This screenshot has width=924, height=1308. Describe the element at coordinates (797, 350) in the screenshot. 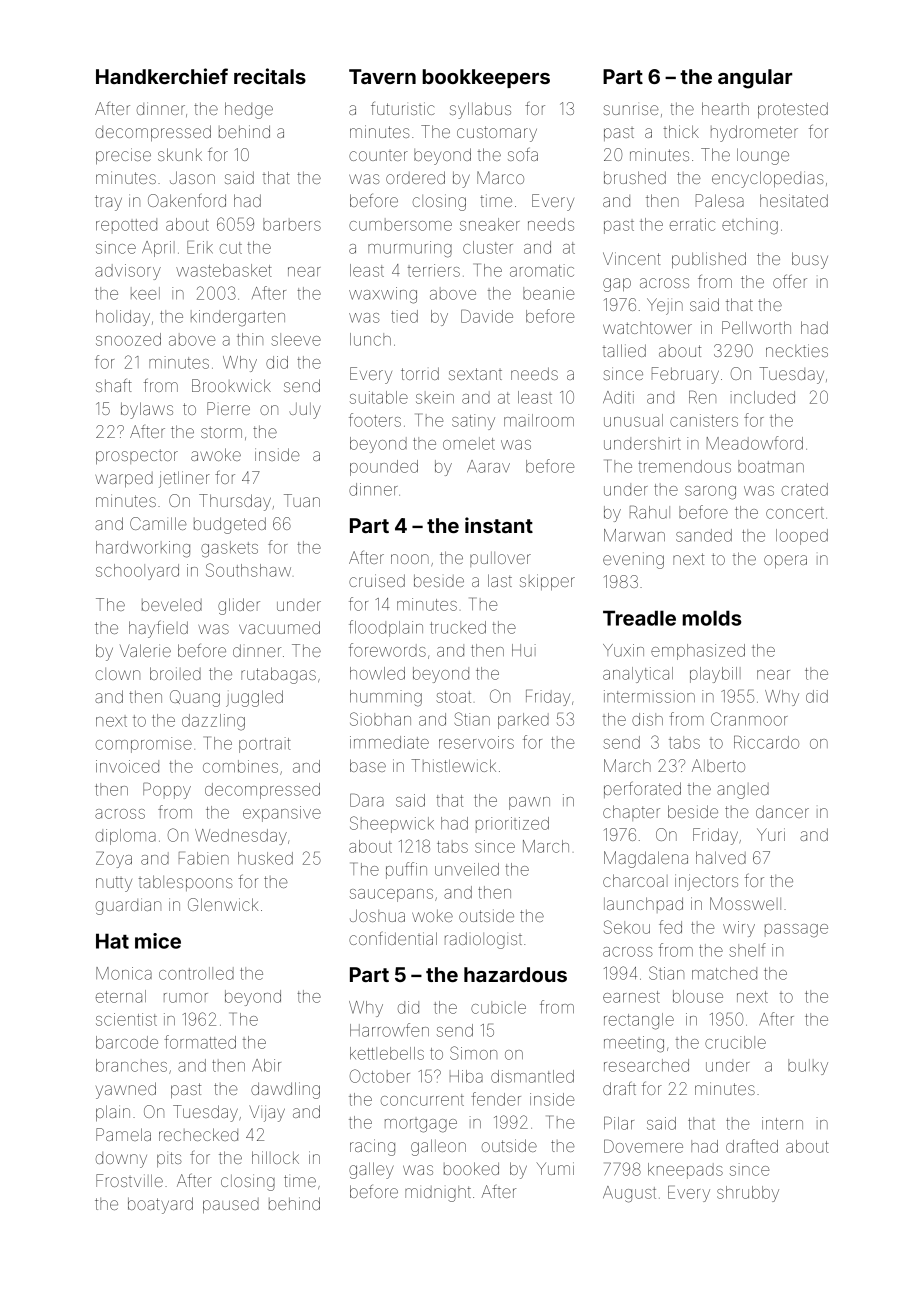

I see `neckties` at that location.
